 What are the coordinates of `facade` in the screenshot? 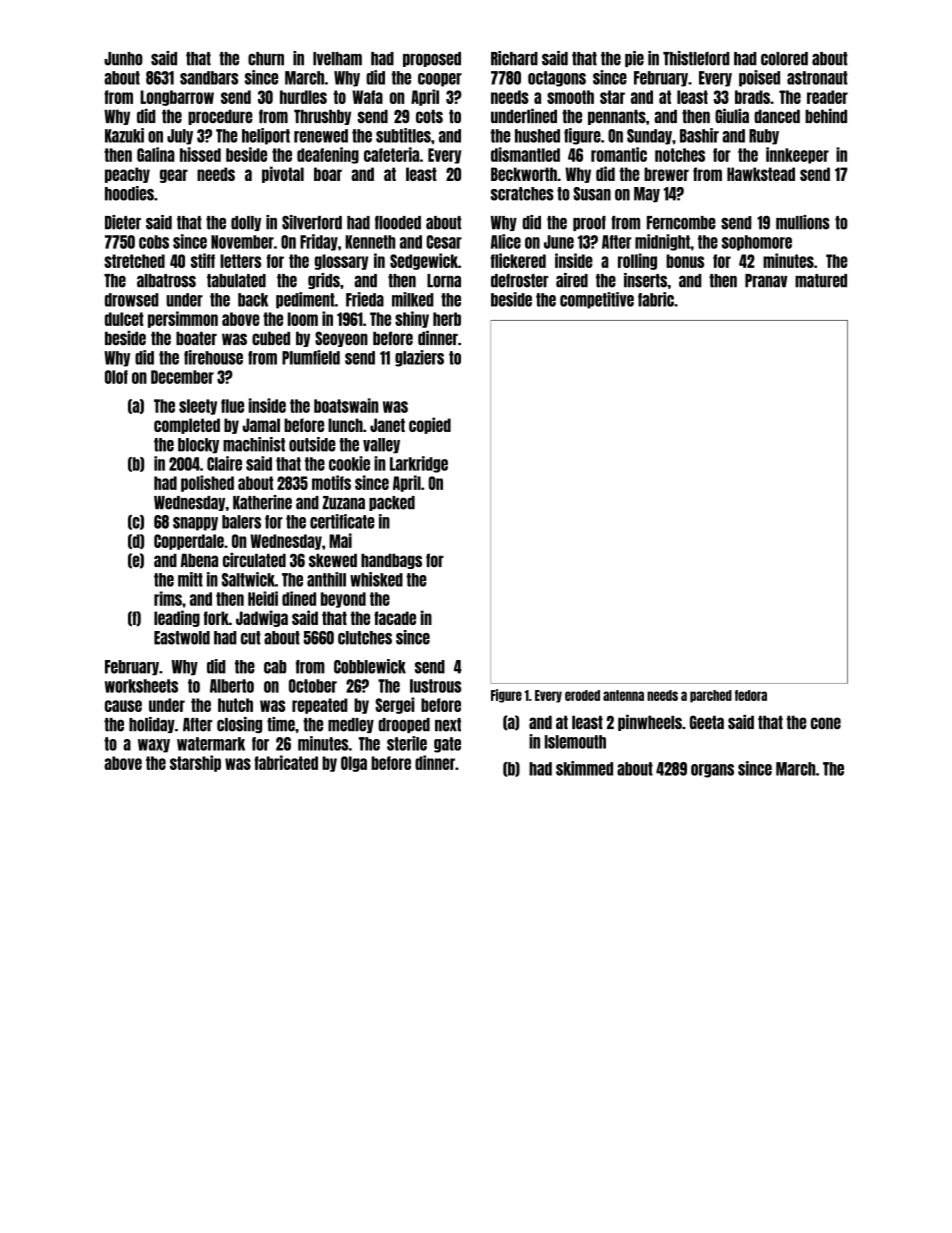 It's located at (395, 618).
